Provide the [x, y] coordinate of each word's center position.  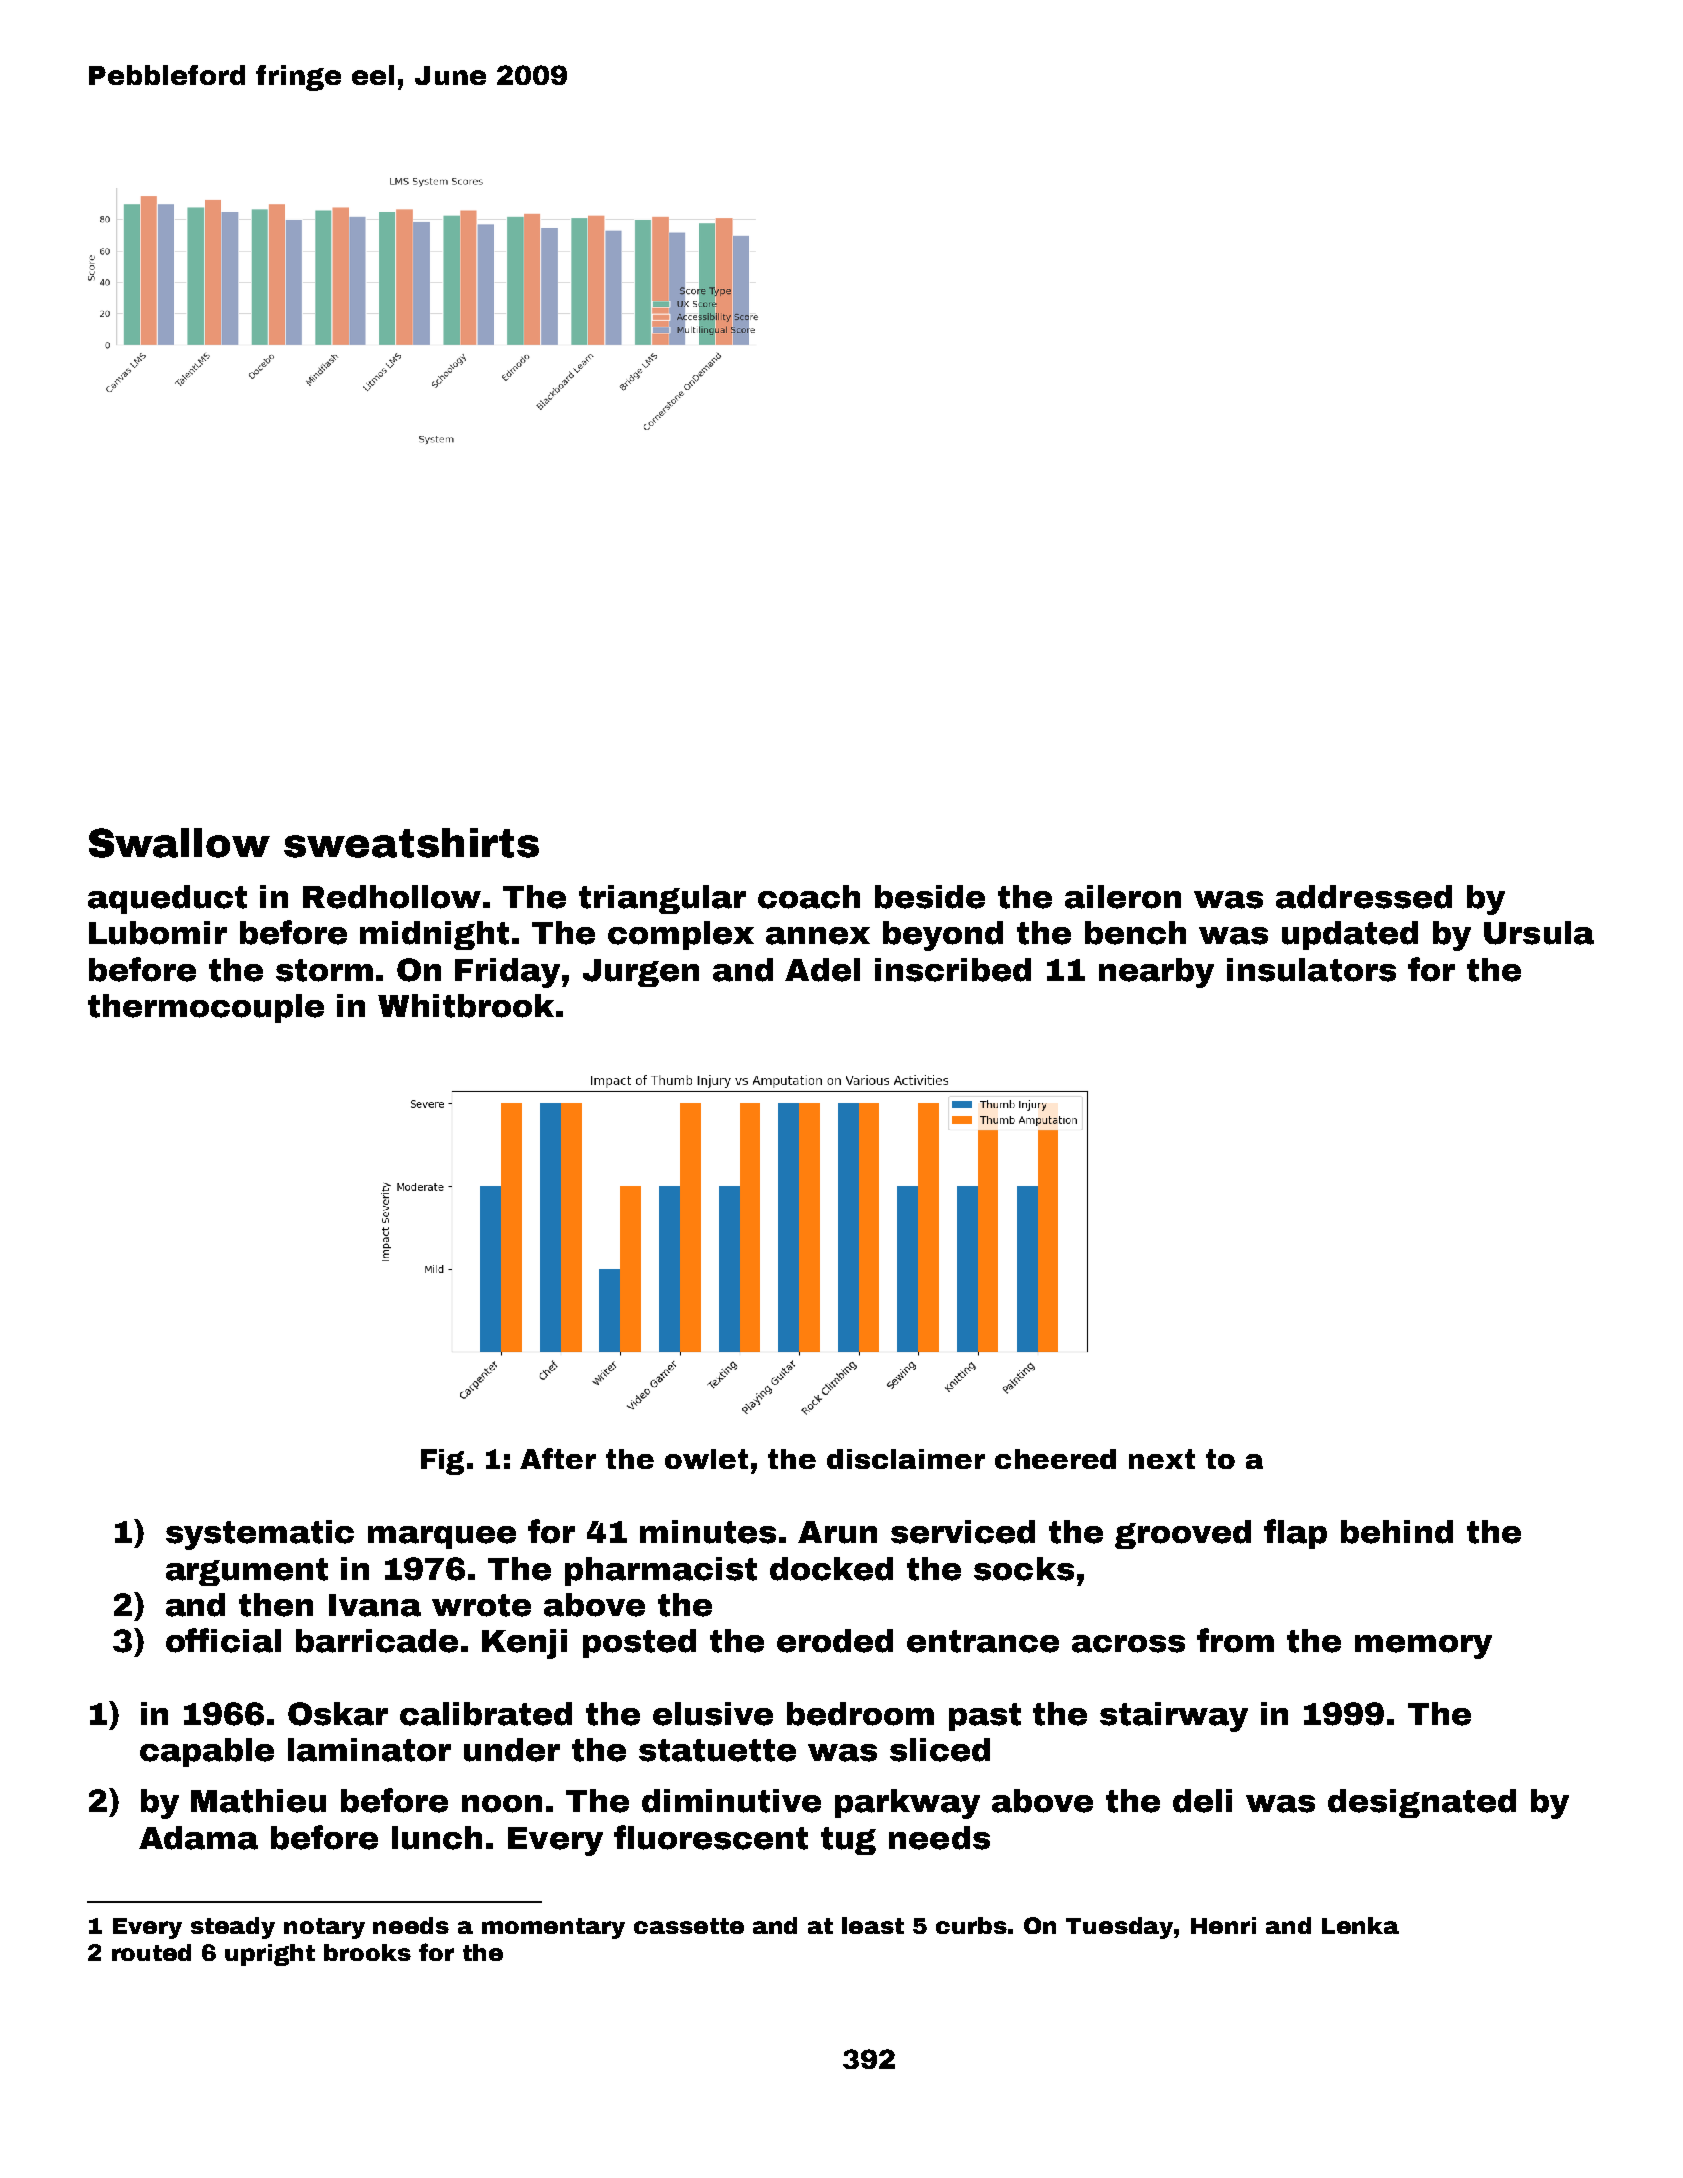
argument [247, 1572]
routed [151, 1952]
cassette [689, 1926]
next [1162, 1459]
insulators [1311, 970]
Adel [822, 970]
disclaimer [906, 1459]
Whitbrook [466, 1006]
